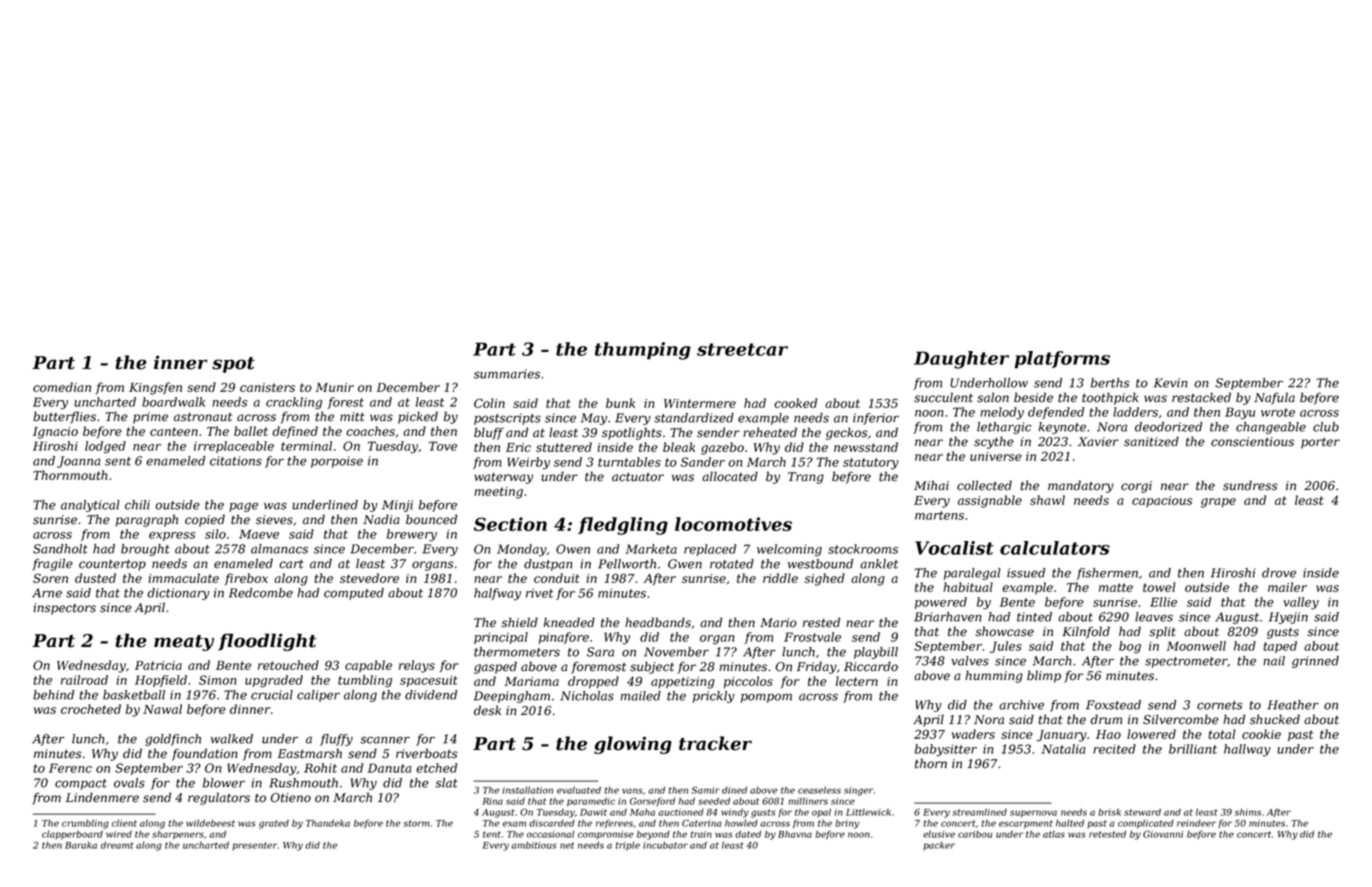 The width and height of the screenshot is (1372, 887). Describe the element at coordinates (354, 594) in the screenshot. I see `computed` at that location.
